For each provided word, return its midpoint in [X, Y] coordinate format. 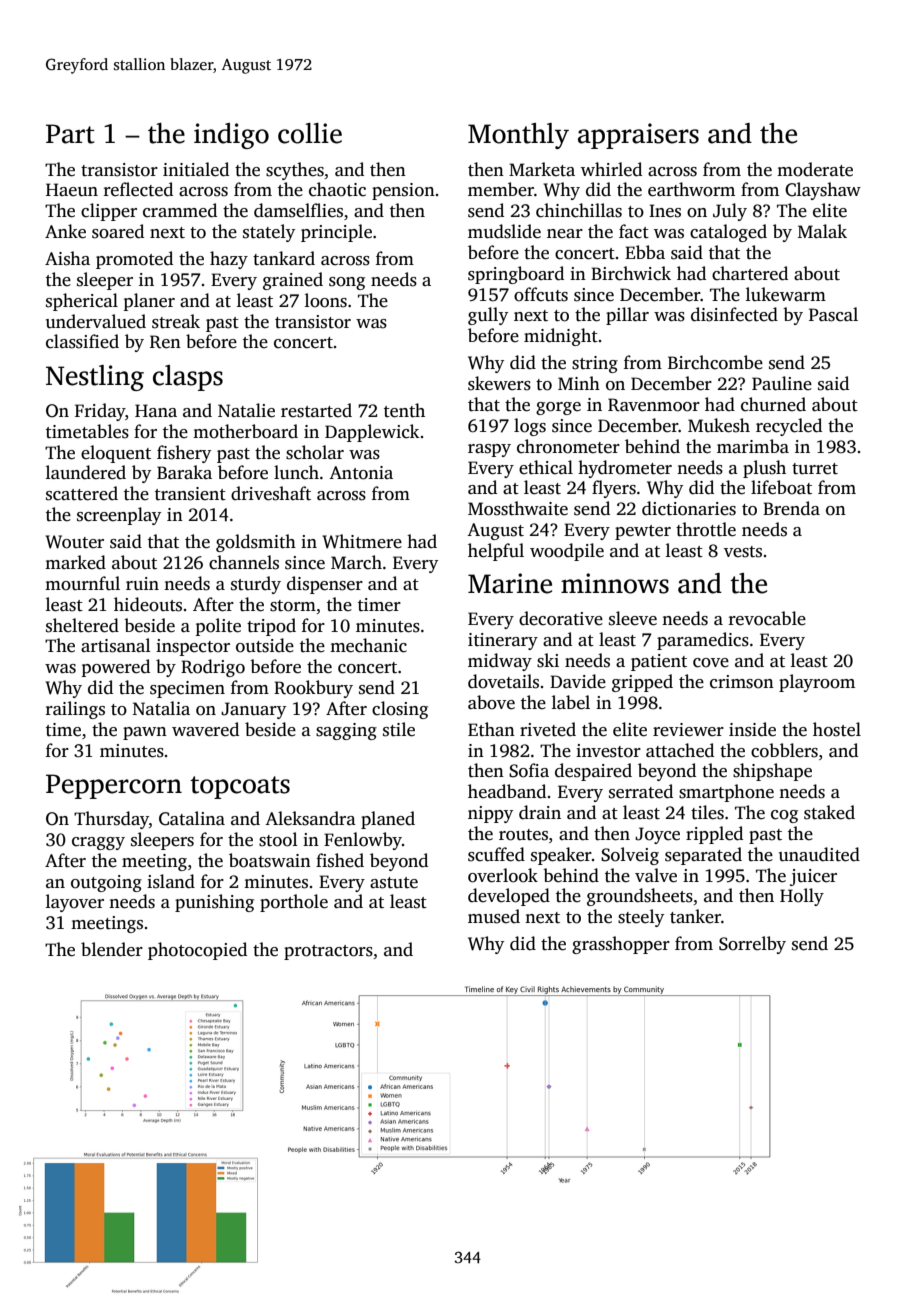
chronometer [568, 446]
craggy [98, 843]
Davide [578, 681]
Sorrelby [752, 945]
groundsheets [640, 897]
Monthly [518, 136]
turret [815, 469]
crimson [742, 682]
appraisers [638, 136]
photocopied [197, 951]
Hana [156, 410]
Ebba [645, 252]
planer [149, 302]
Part [70, 134]
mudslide [504, 231]
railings [75, 710]
